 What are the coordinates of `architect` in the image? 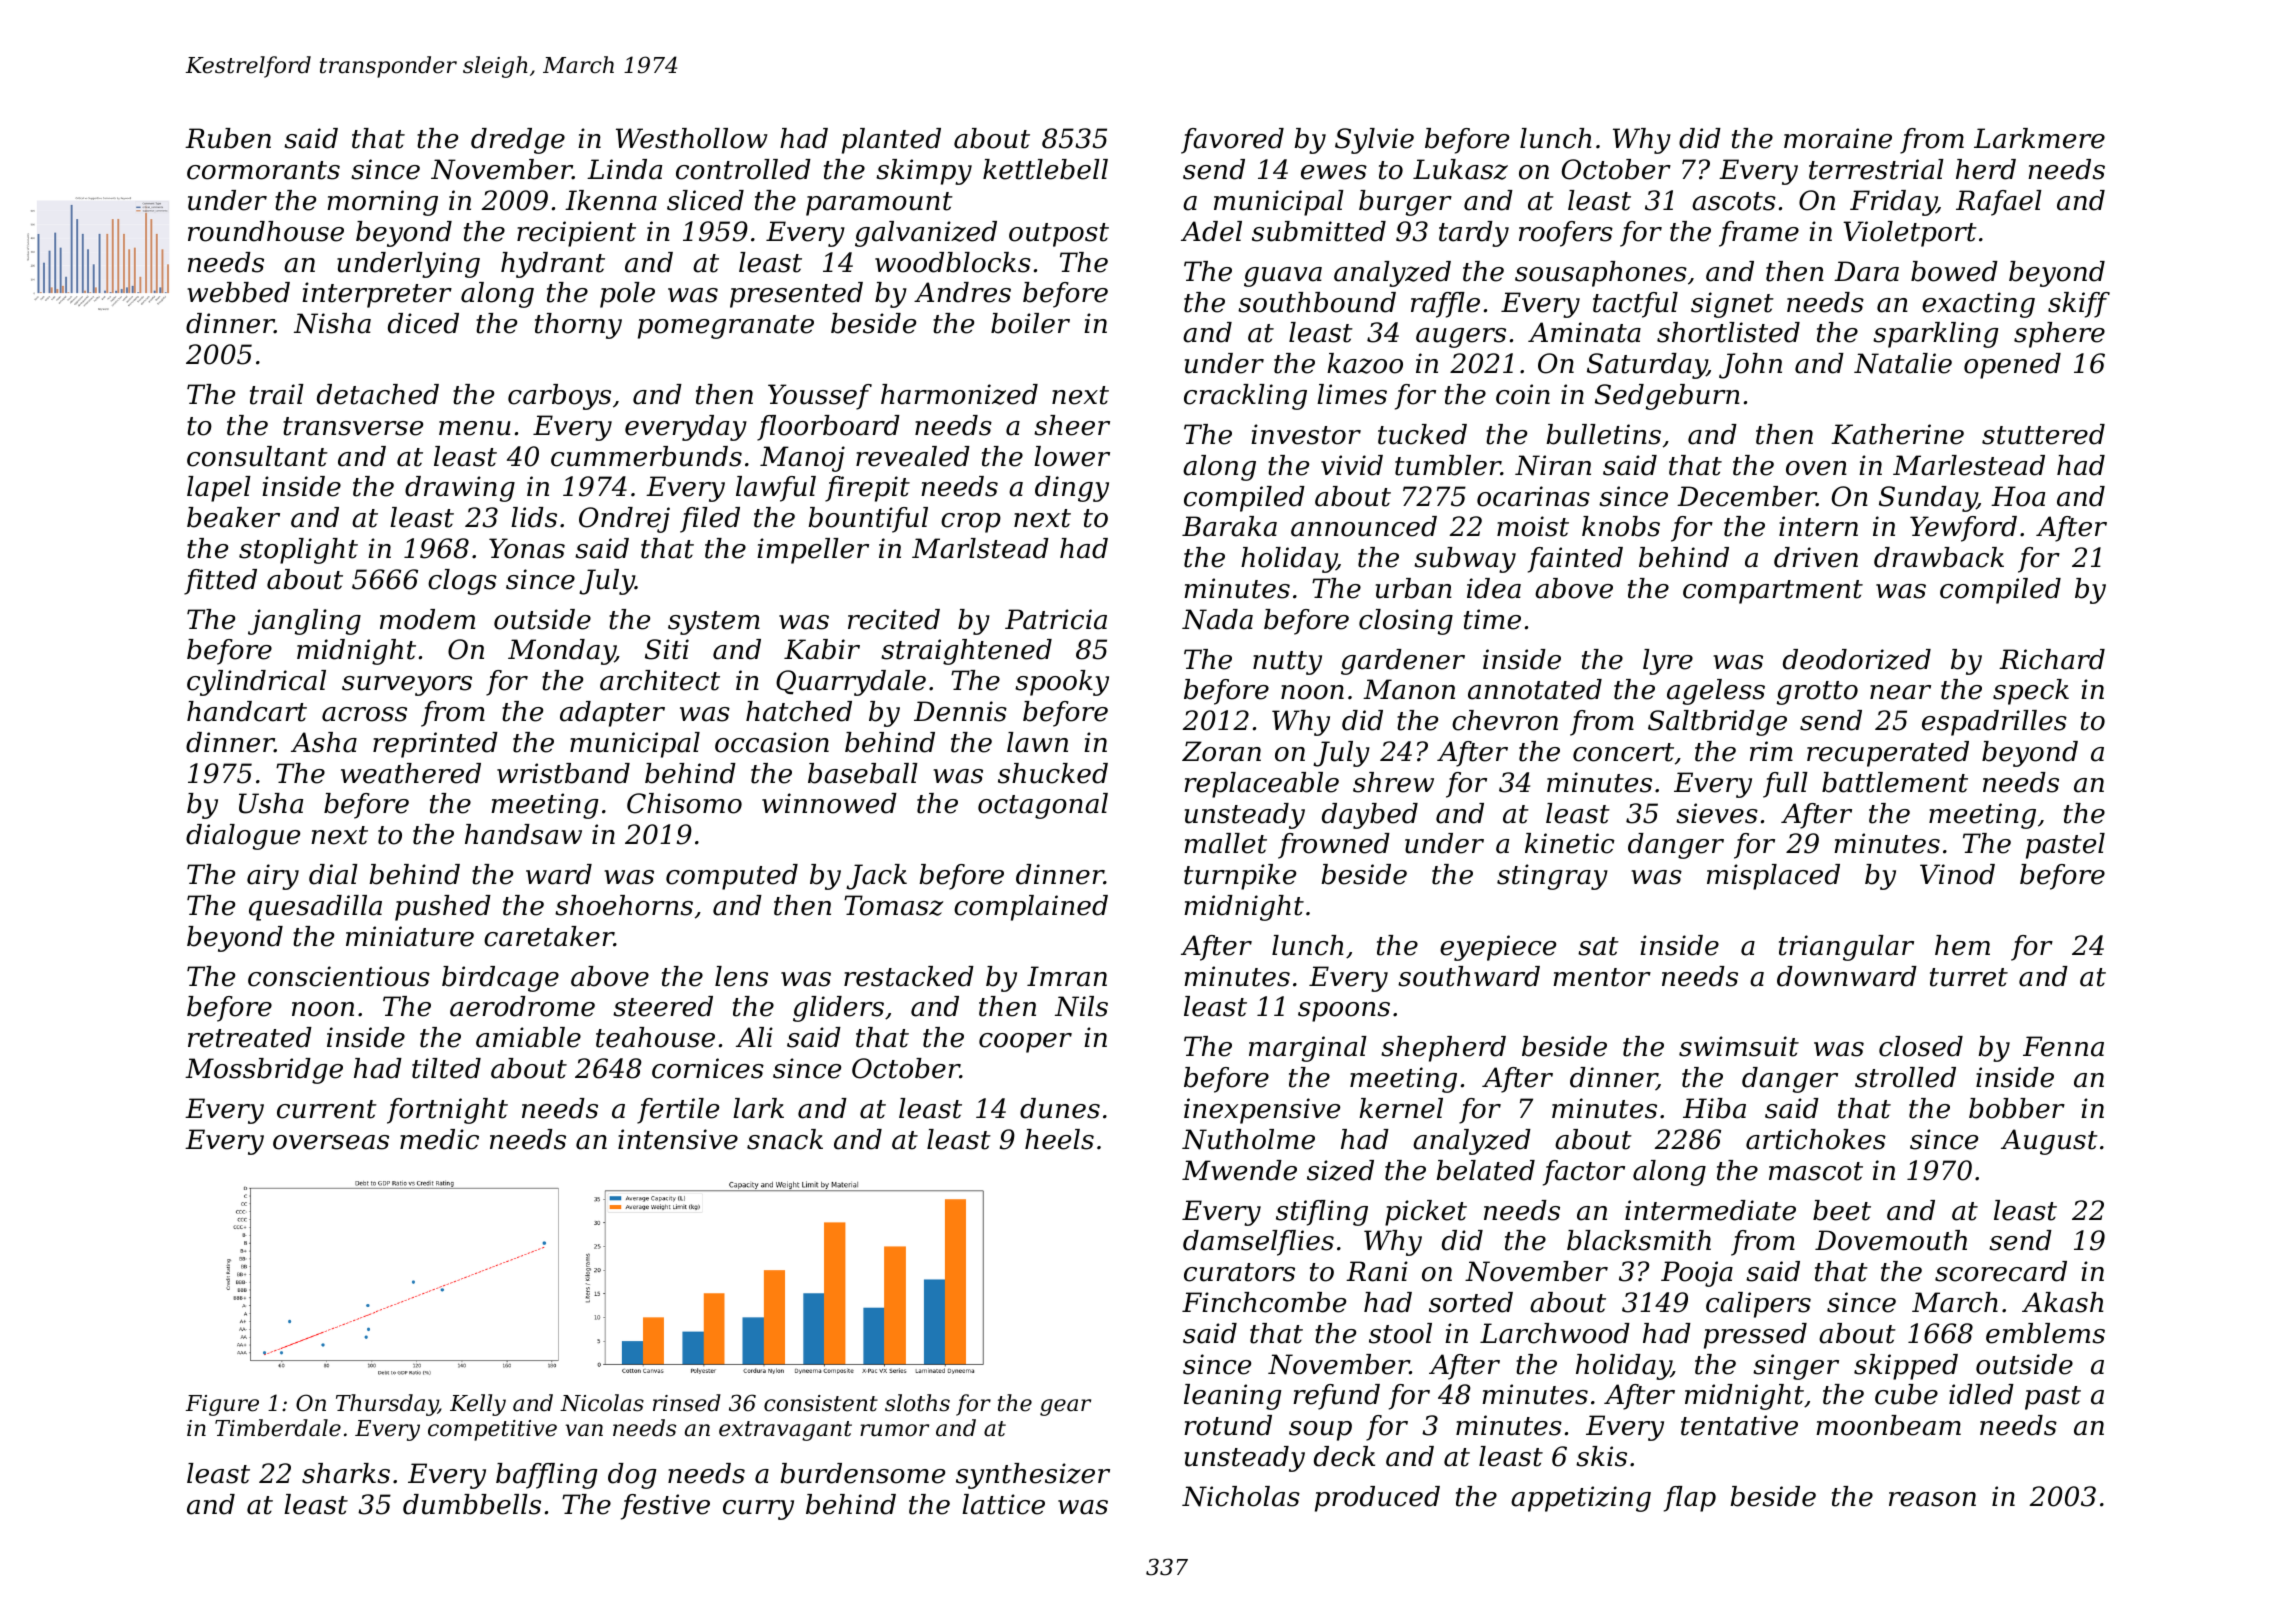 It's located at (660, 680).
